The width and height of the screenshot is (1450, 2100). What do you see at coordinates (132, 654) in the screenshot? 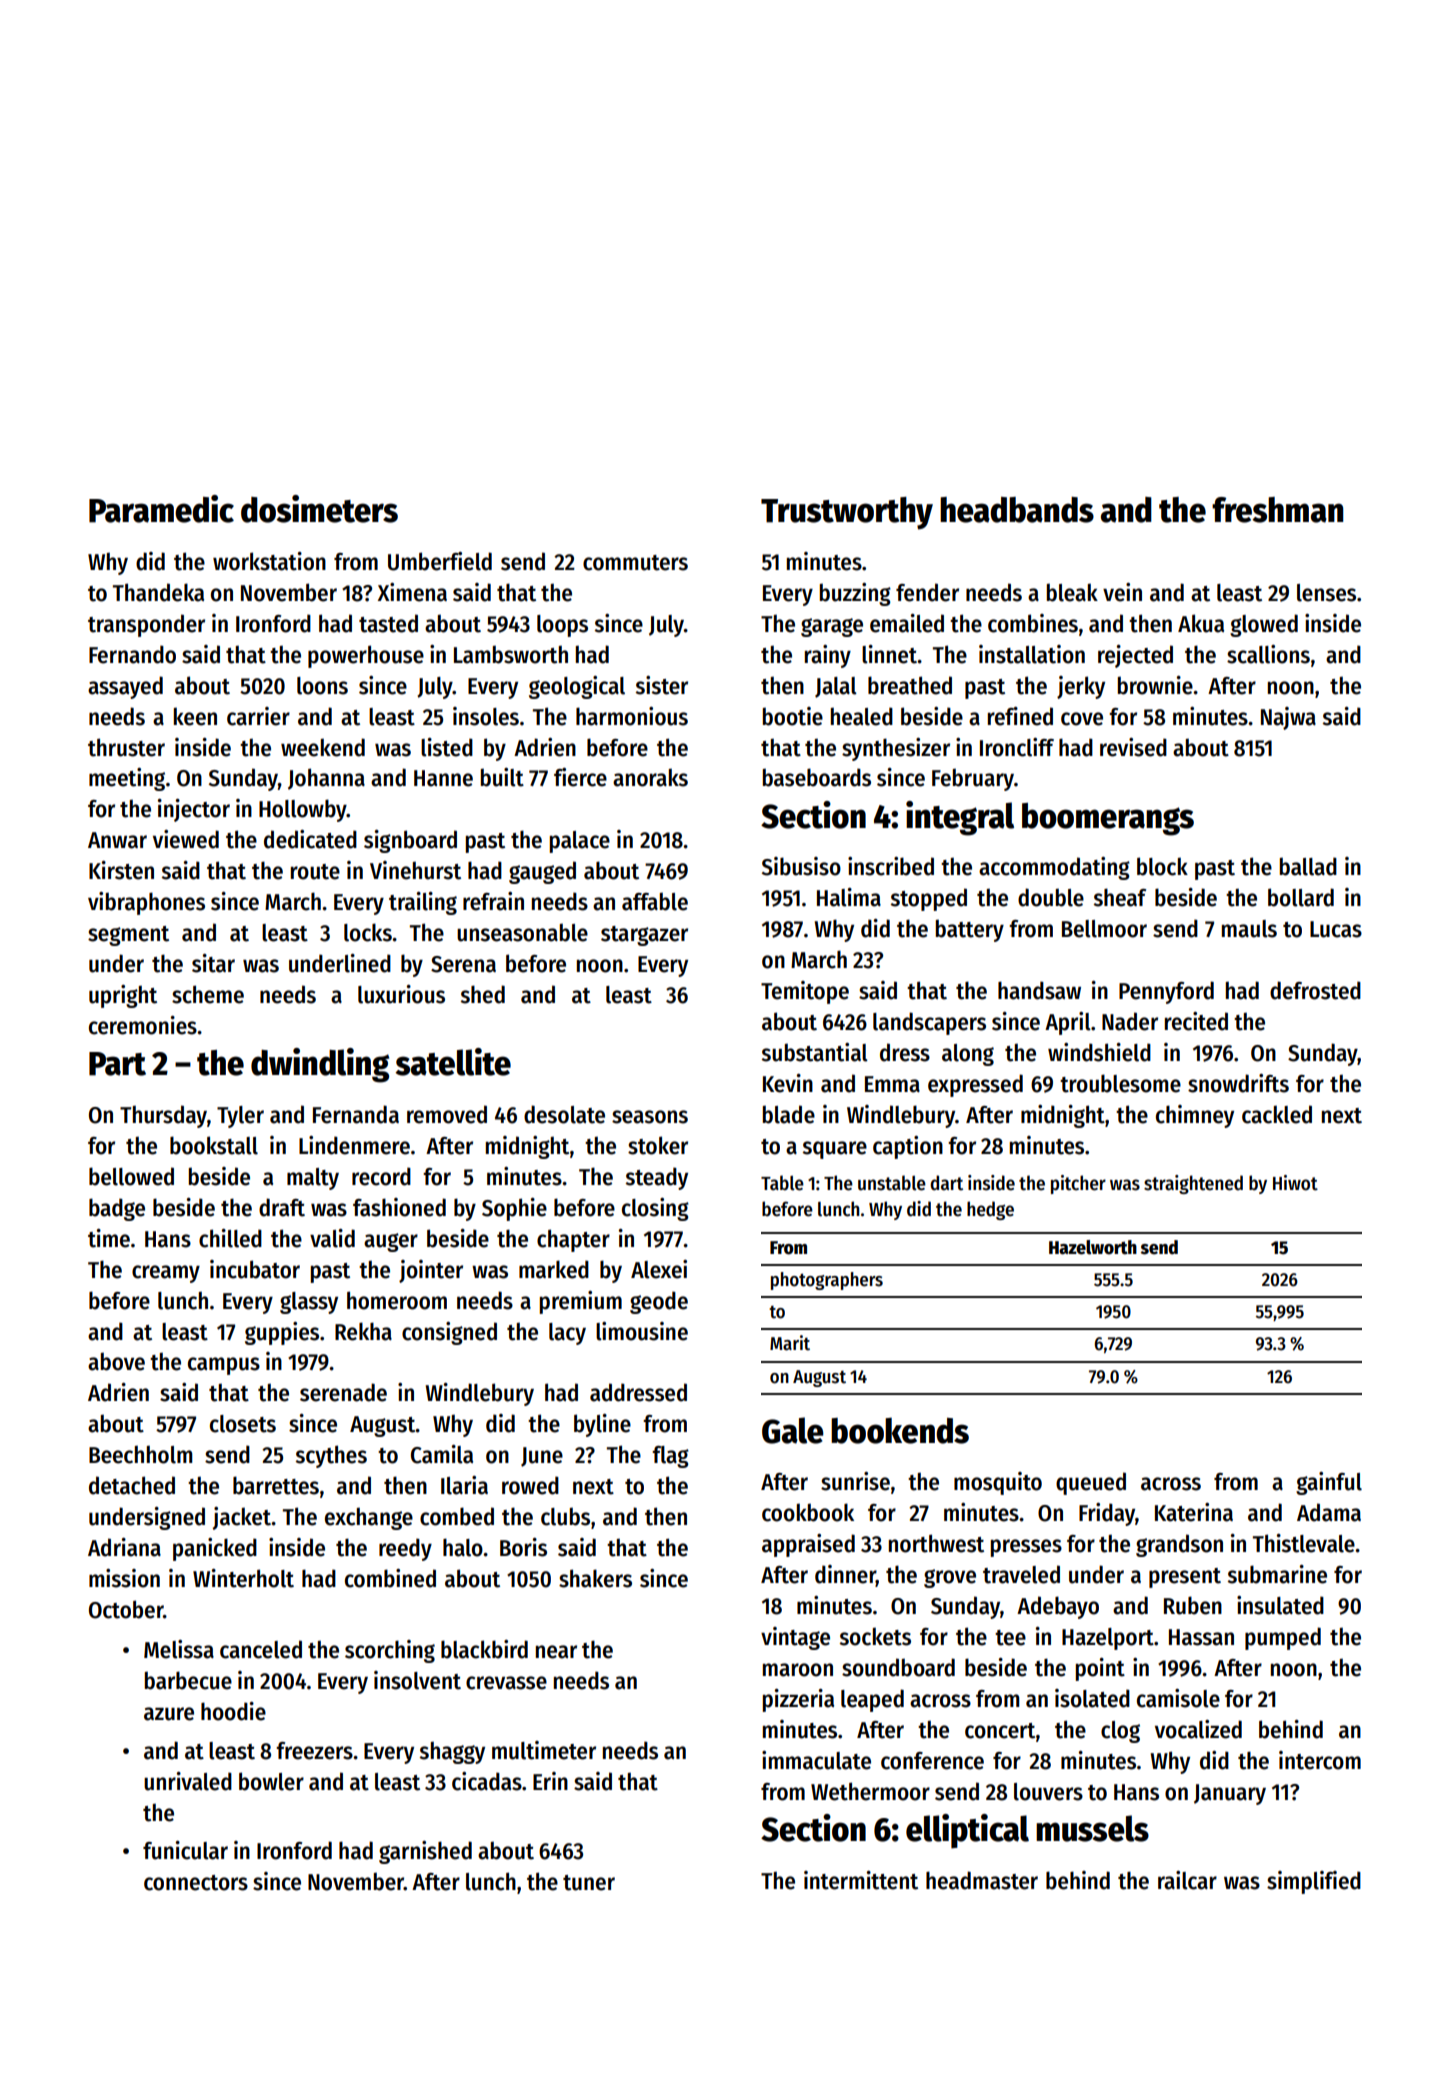
I see `Fernando` at bounding box center [132, 654].
